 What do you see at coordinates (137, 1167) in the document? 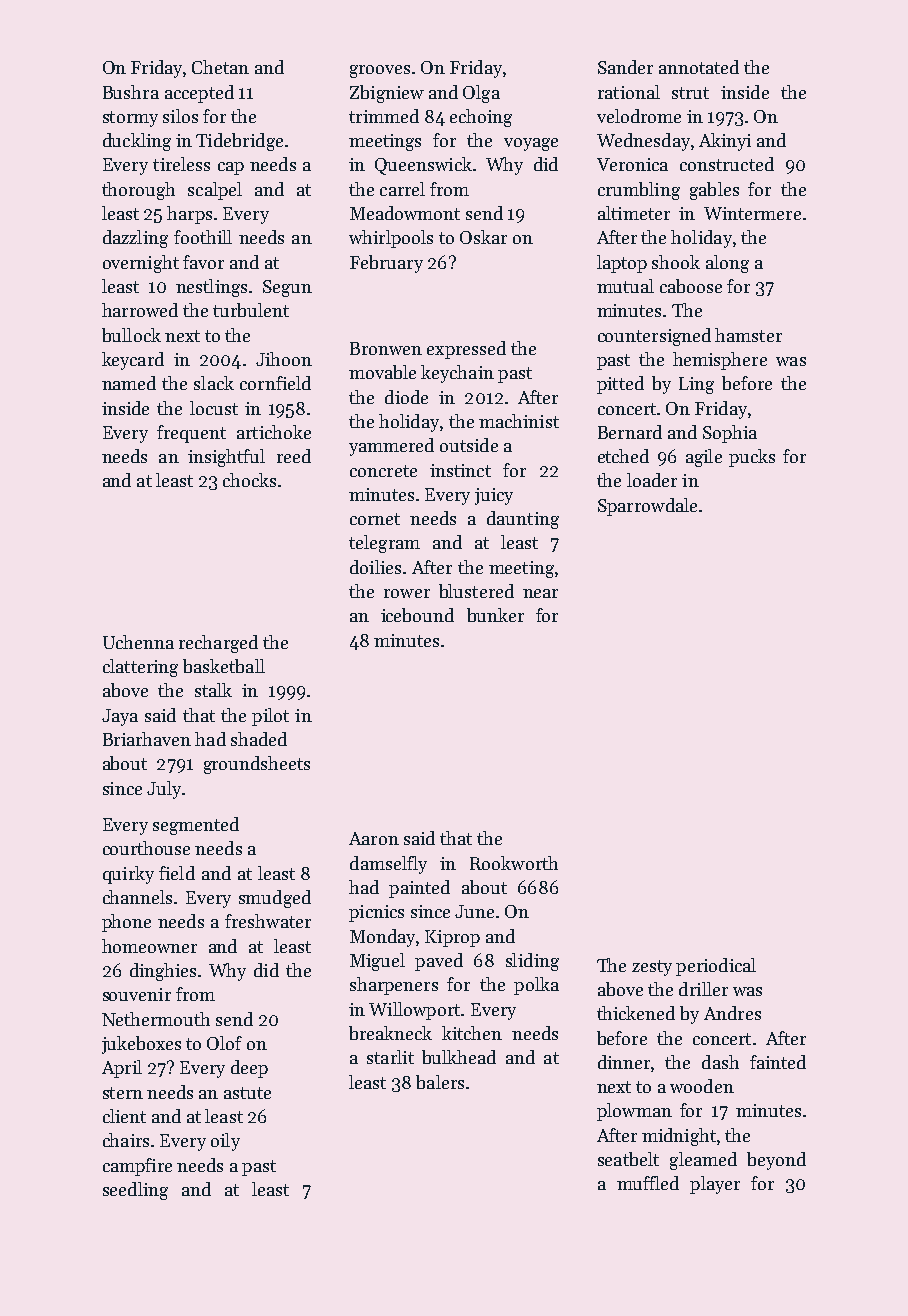
I see `campfire` at bounding box center [137, 1167].
